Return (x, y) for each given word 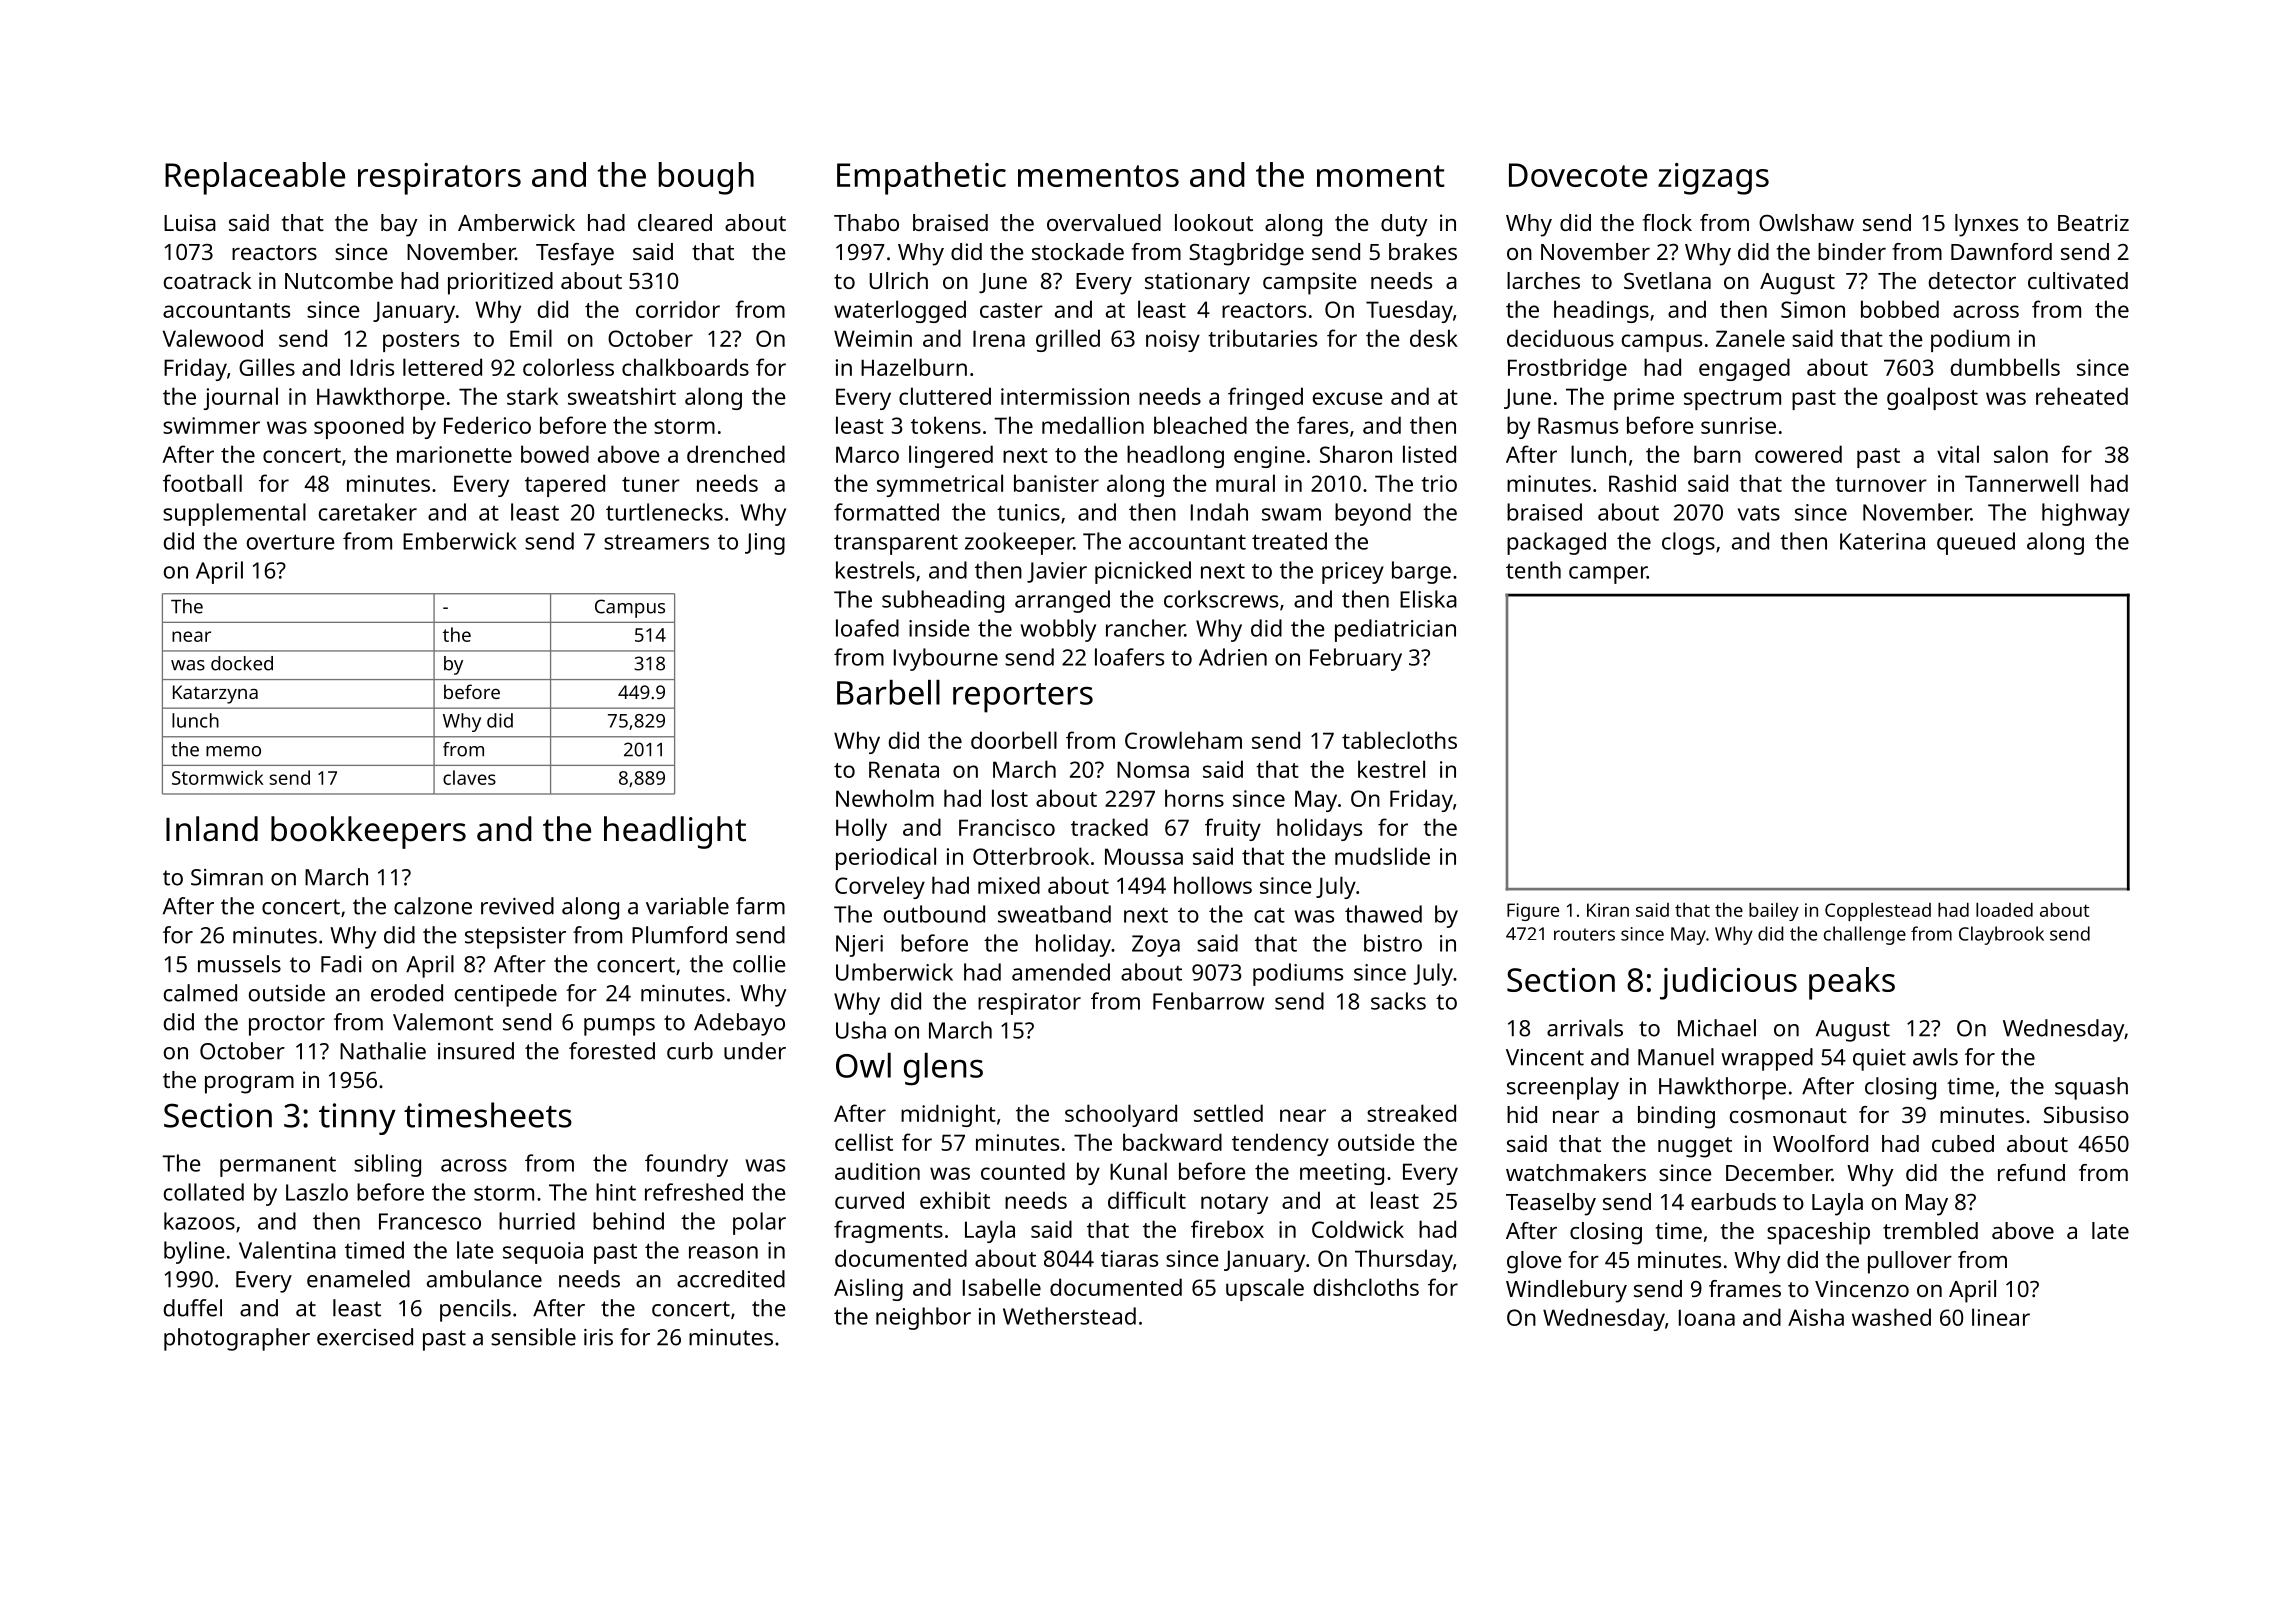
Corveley (880, 887)
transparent (896, 544)
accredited (731, 1279)
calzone (433, 906)
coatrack (207, 280)
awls (1935, 1057)
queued (1976, 543)
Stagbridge (1246, 254)
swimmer (211, 425)
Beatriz (2093, 222)
